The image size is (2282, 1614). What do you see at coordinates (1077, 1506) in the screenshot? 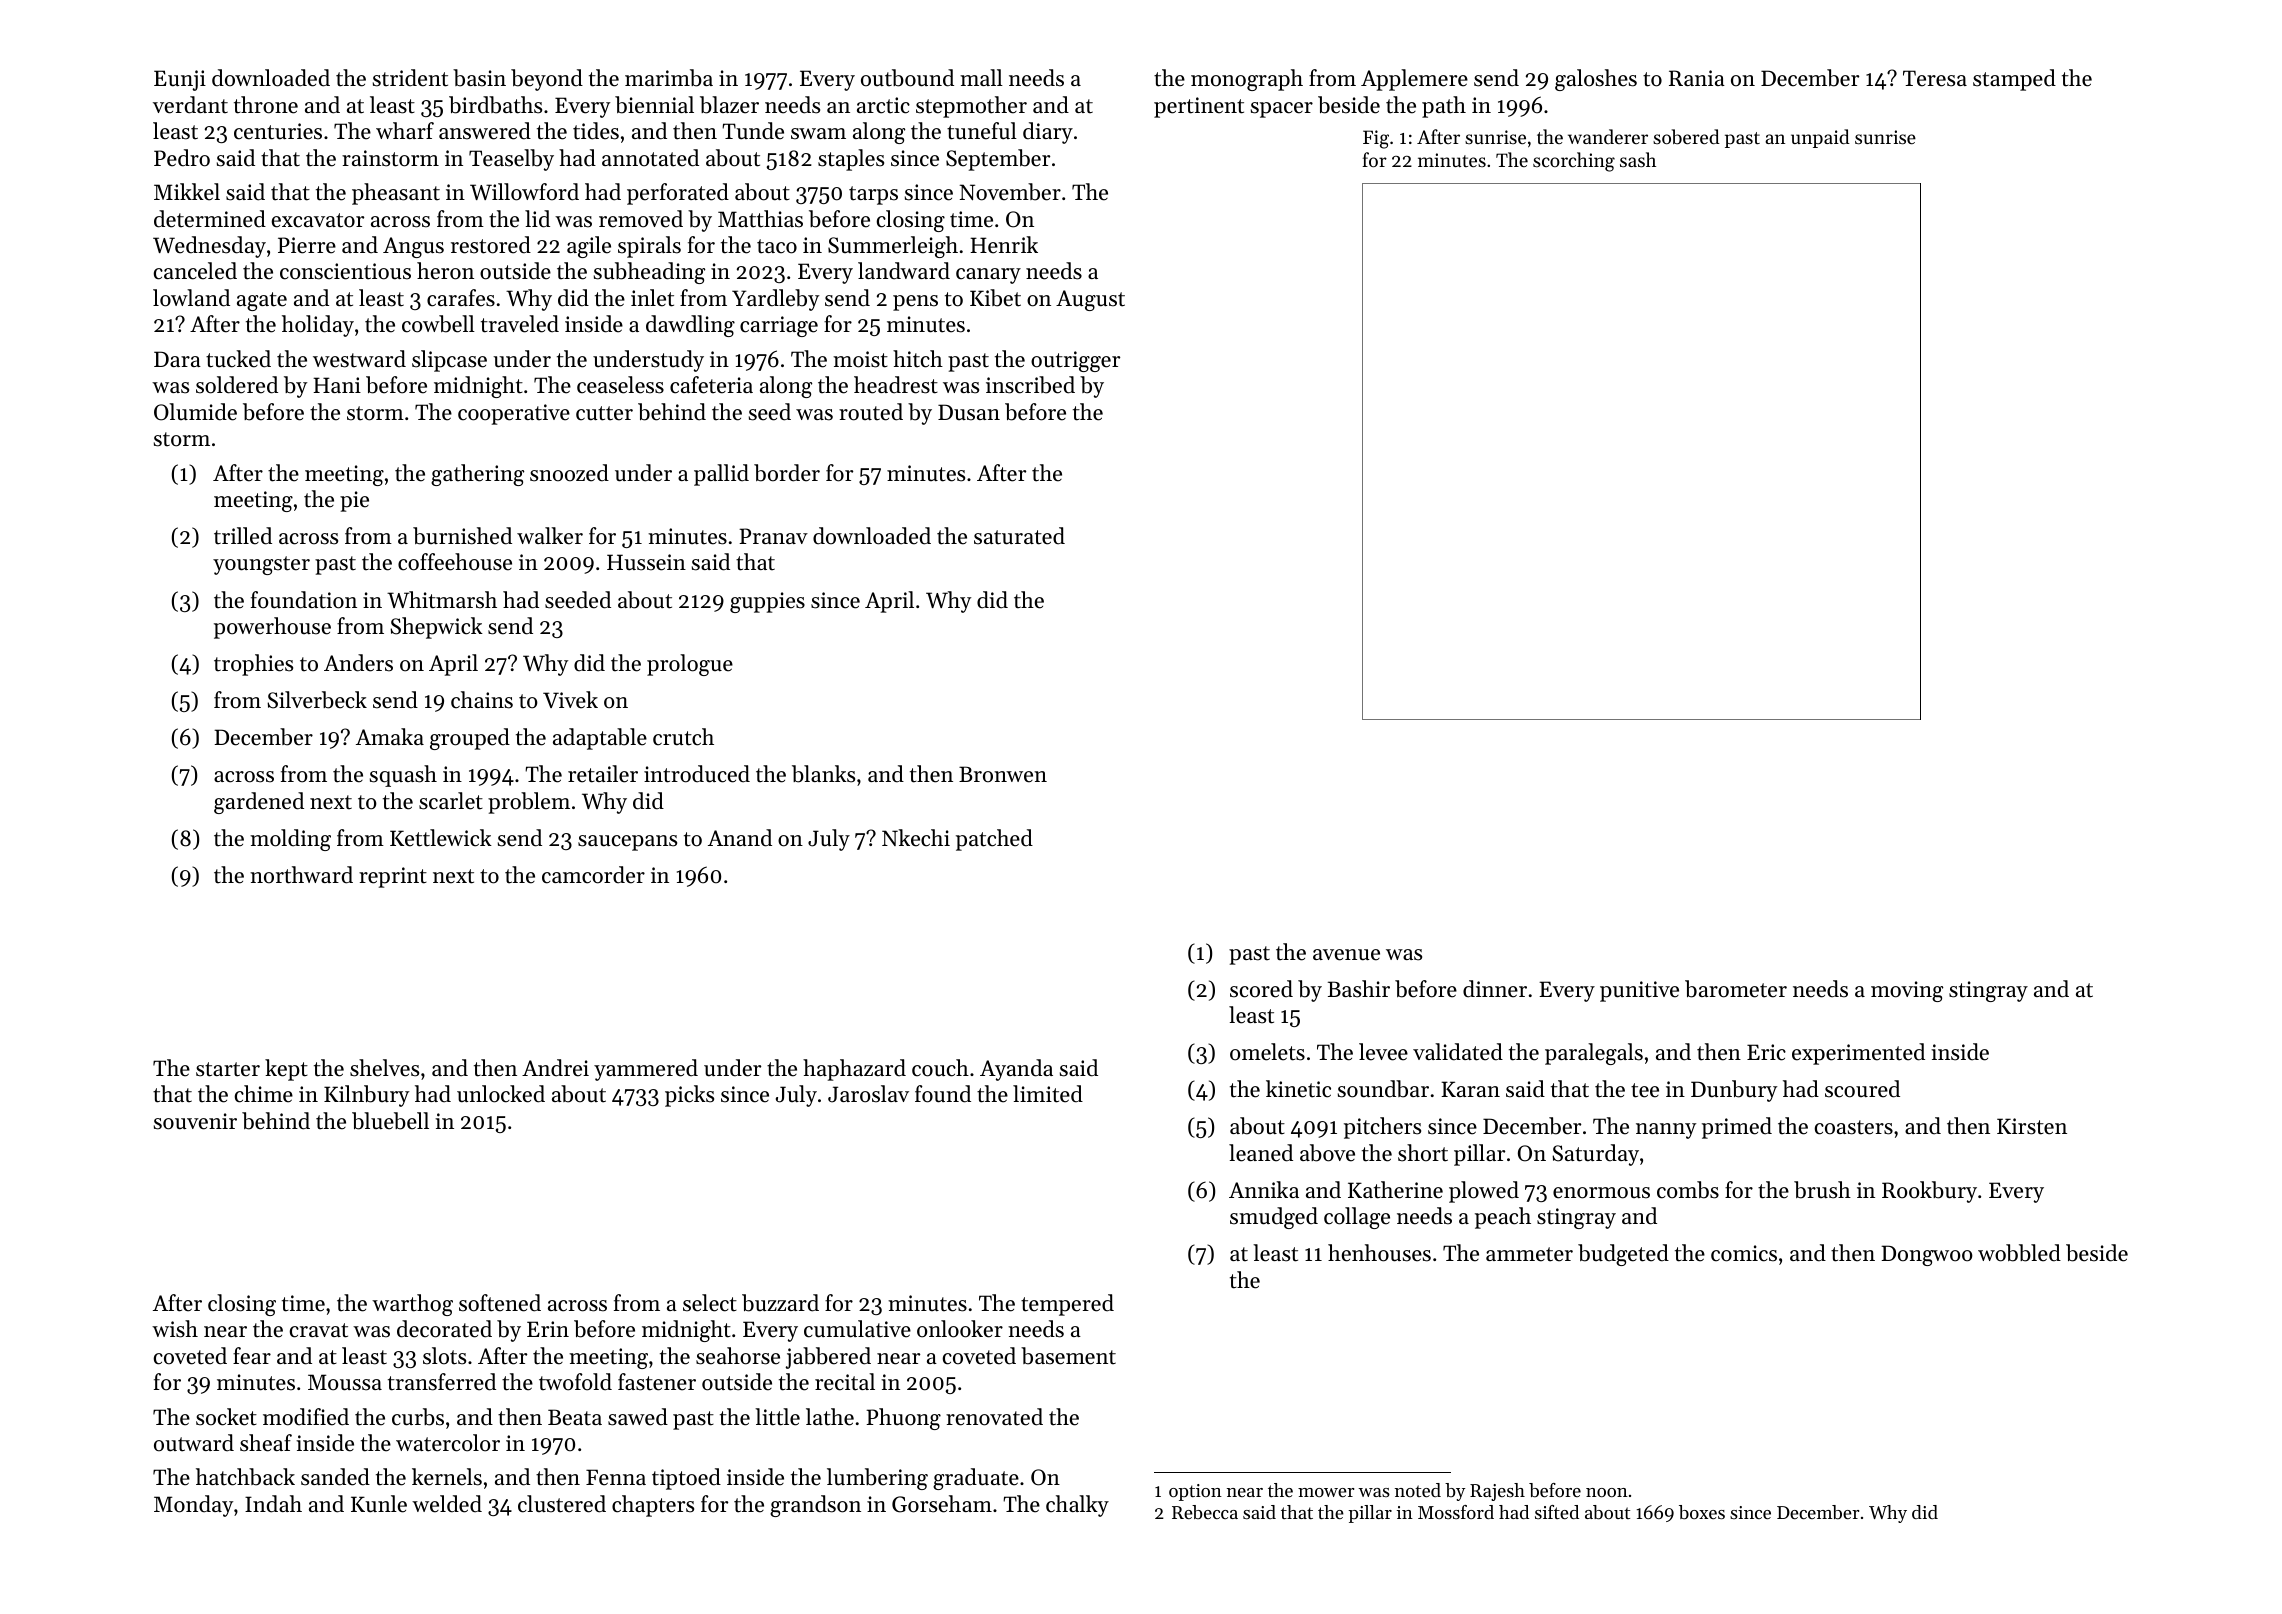
I see `chalky` at bounding box center [1077, 1506].
